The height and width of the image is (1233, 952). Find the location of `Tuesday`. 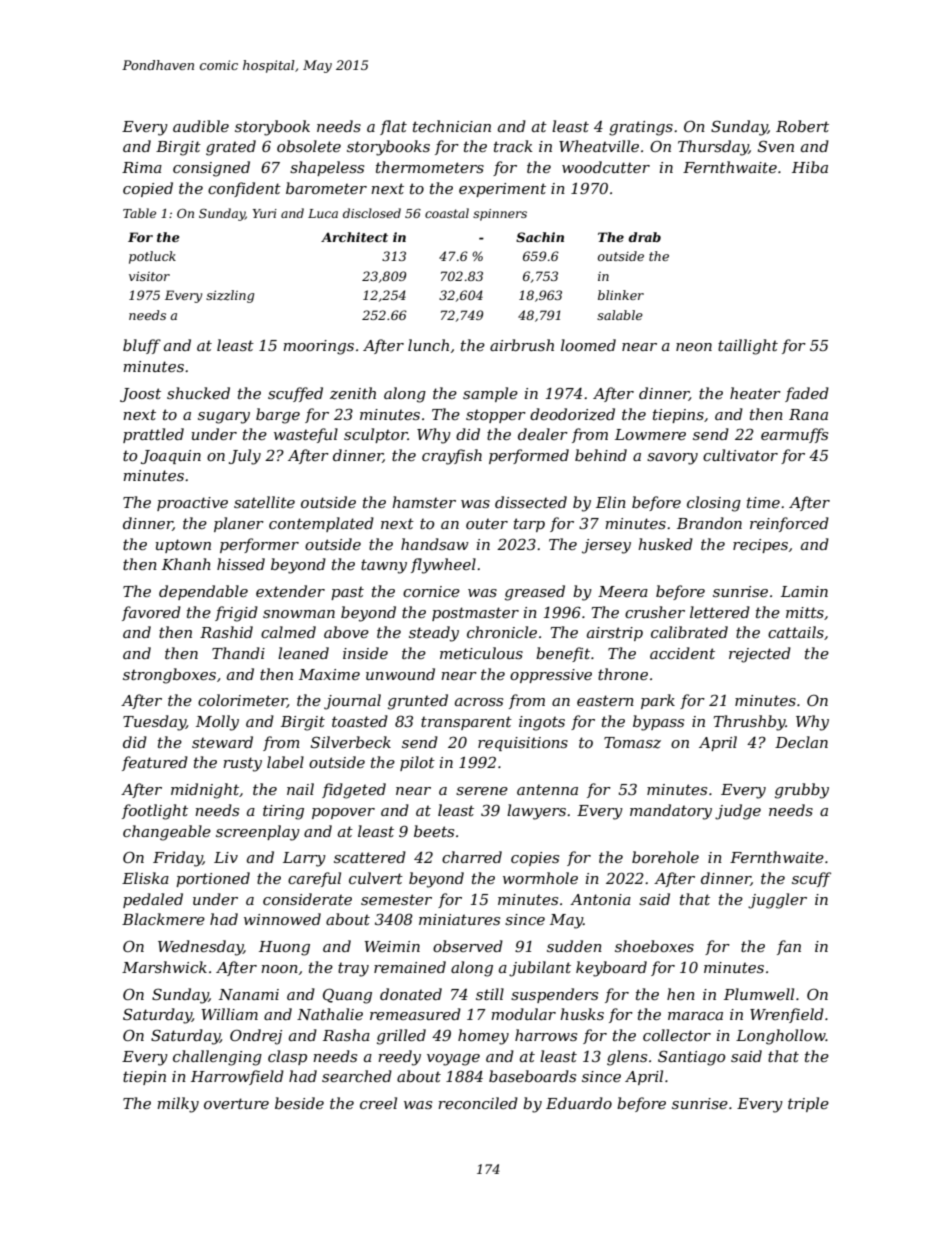

Tuesday is located at coordinates (154, 723).
